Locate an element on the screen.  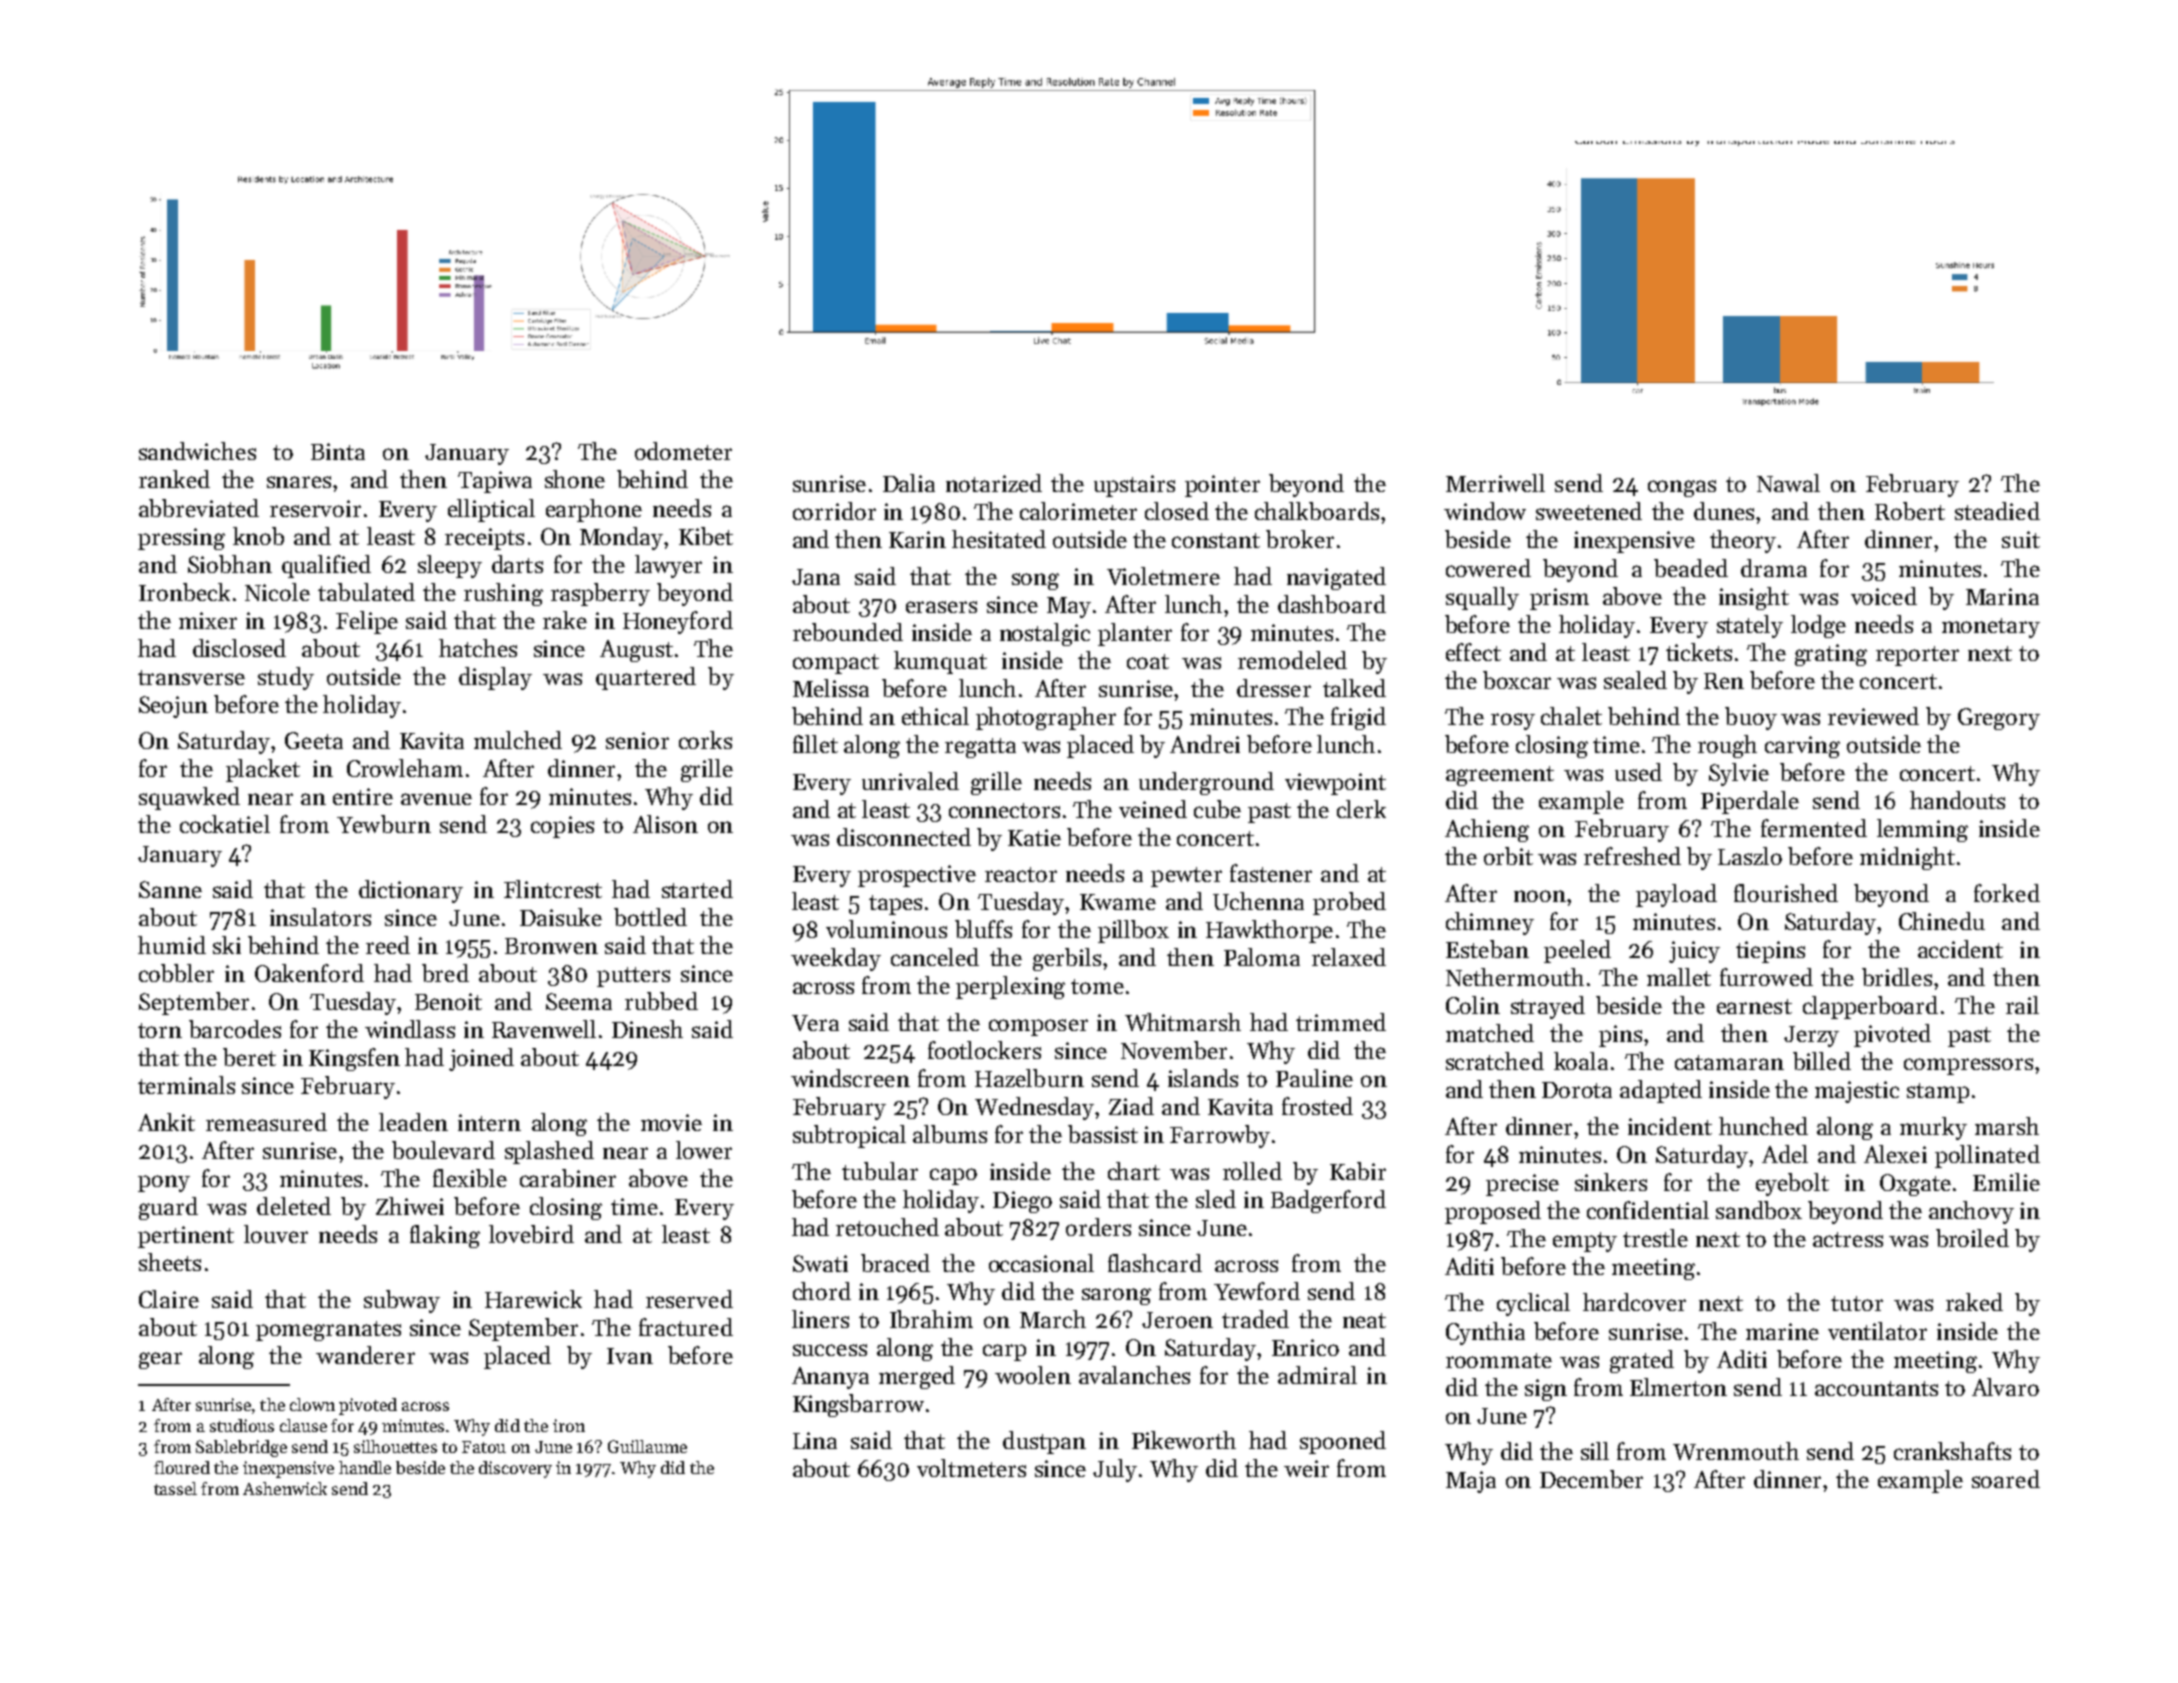
sleepy is located at coordinates (450, 566).
